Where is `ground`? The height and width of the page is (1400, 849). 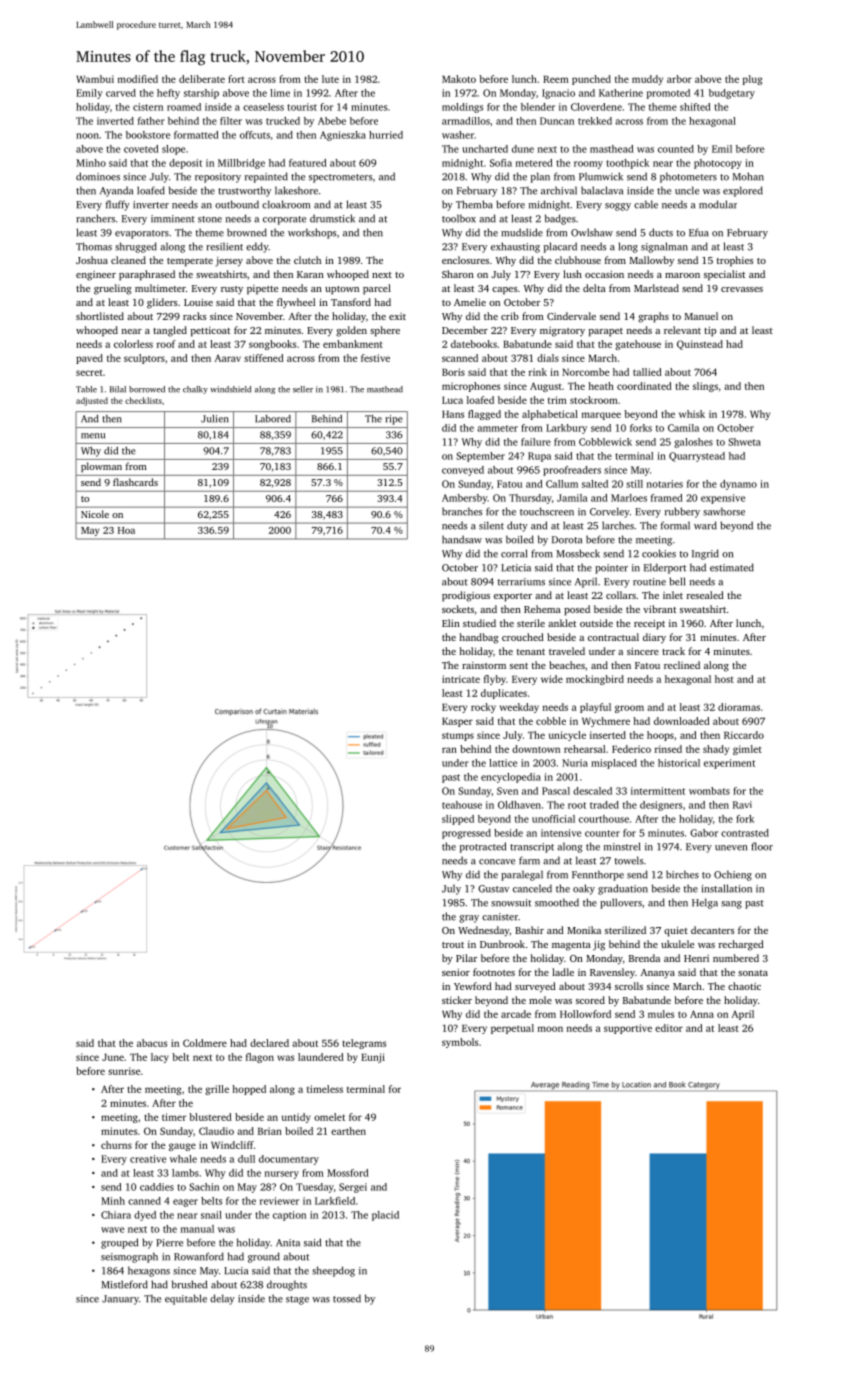 ground is located at coordinates (264, 1257).
